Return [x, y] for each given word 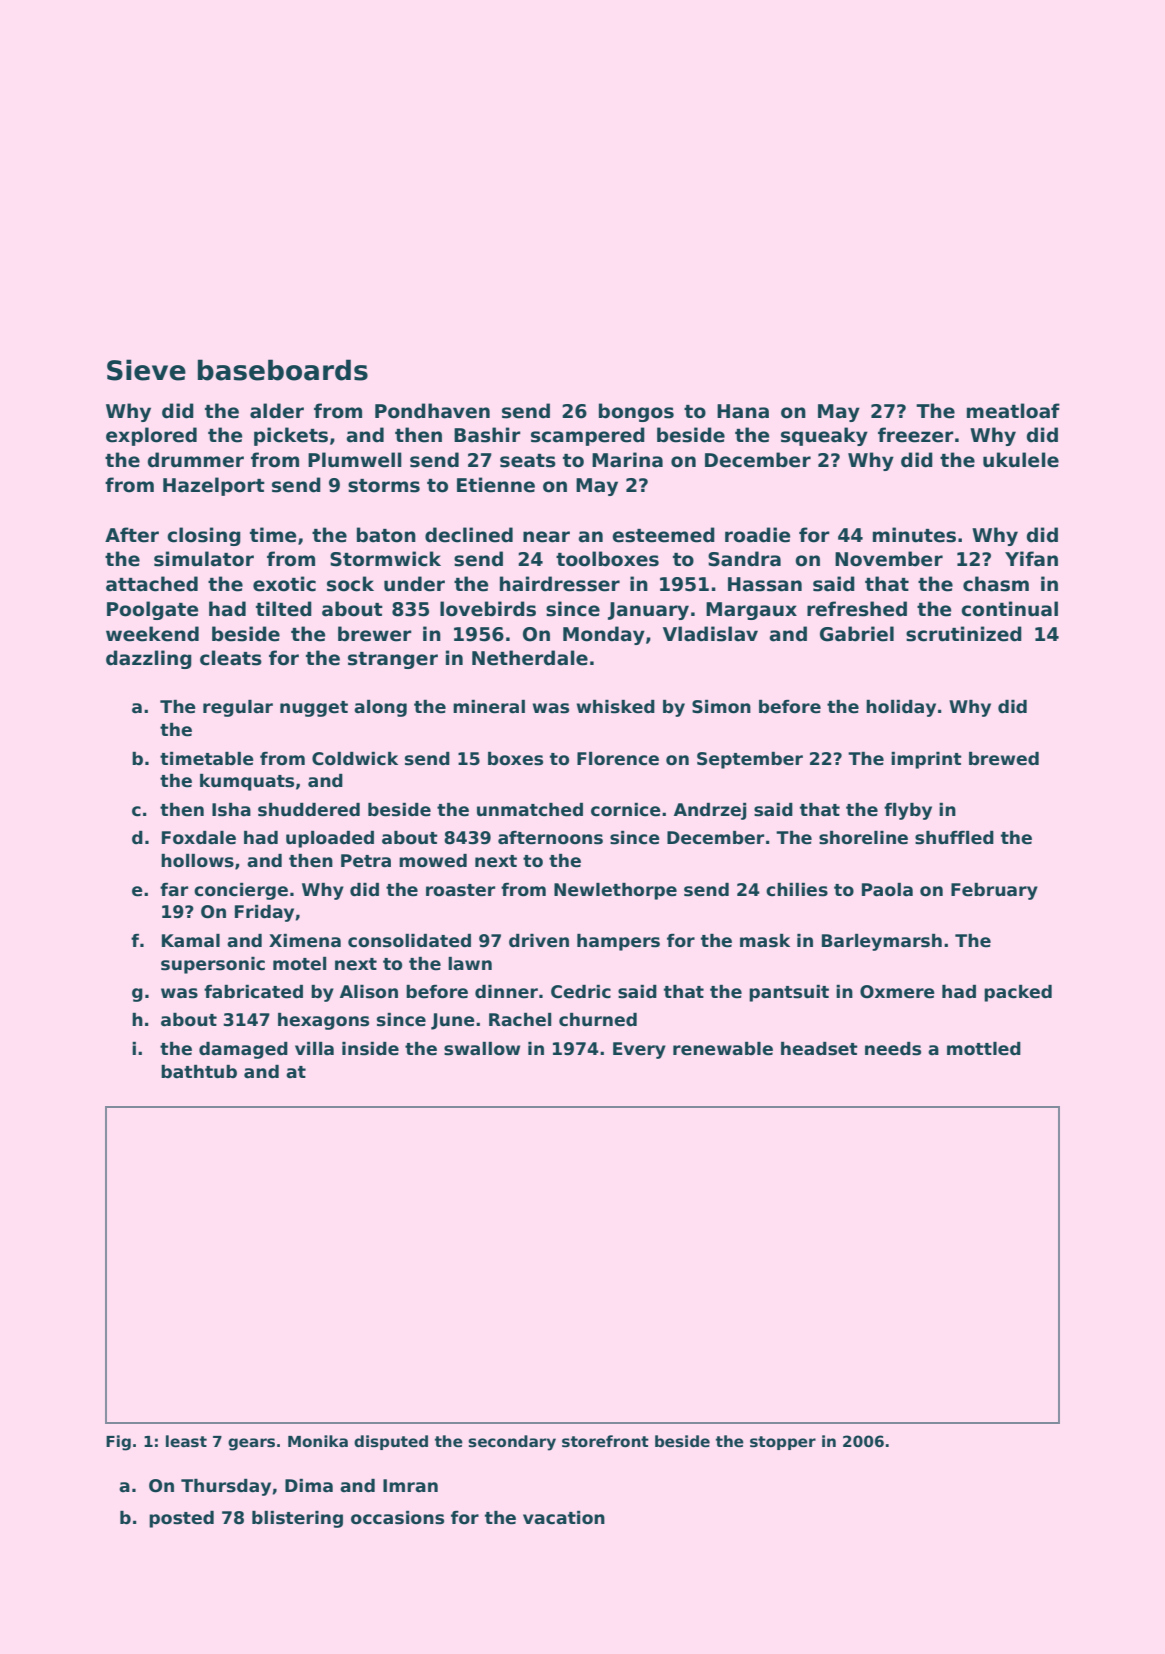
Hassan [765, 584]
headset [819, 1049]
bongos [636, 412]
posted [181, 1519]
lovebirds [488, 609]
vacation [564, 1518]
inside [370, 1049]
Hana [743, 411]
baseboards [283, 370]
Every [639, 1050]
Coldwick [355, 759]
